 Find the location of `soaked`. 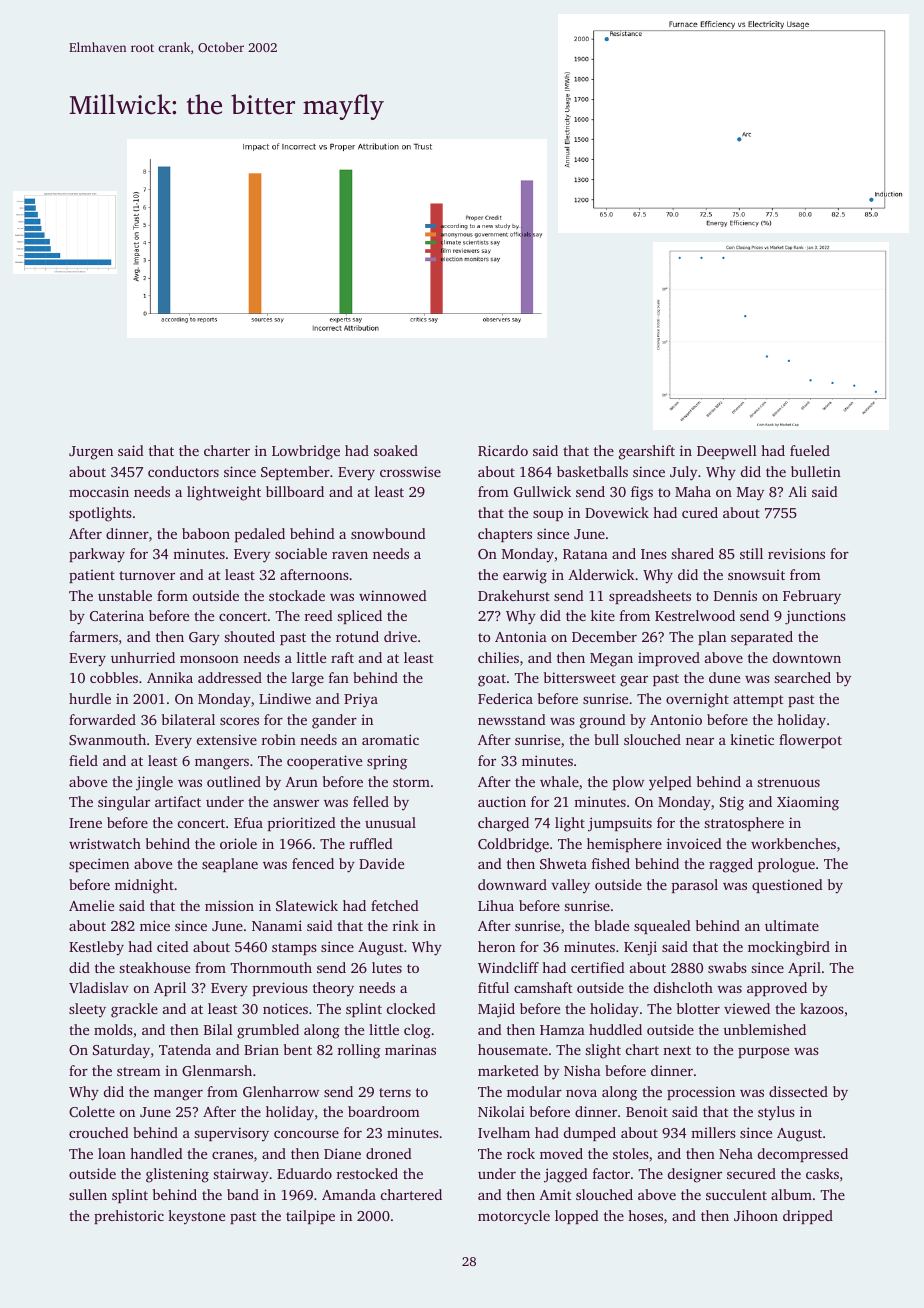

soaked is located at coordinates (396, 450).
